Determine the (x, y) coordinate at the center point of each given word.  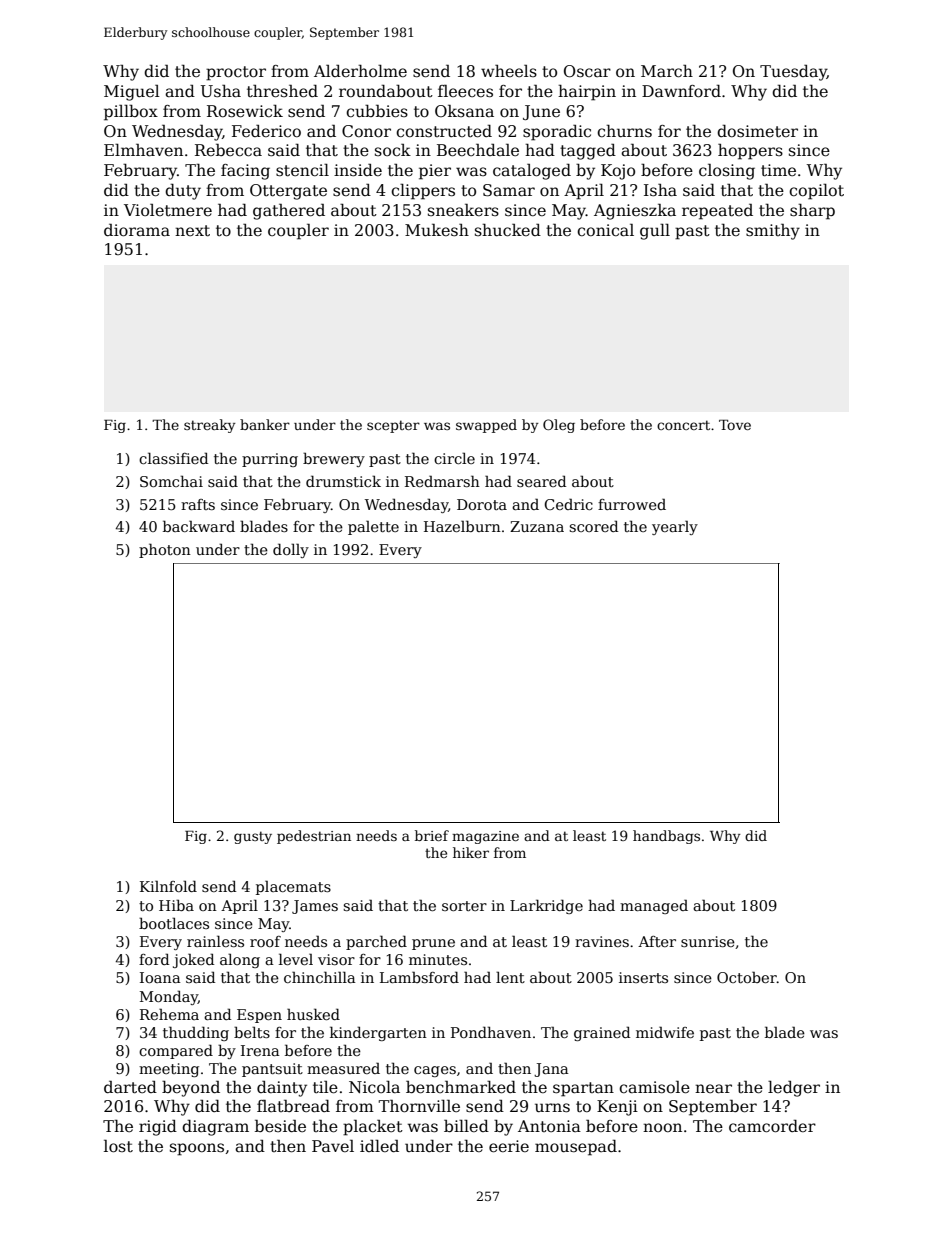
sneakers (463, 210)
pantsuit (272, 1070)
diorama (137, 230)
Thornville (419, 1106)
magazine (485, 837)
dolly (291, 550)
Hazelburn (462, 526)
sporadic (557, 132)
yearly (675, 527)
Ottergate (288, 192)
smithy (773, 231)
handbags (666, 837)
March (667, 71)
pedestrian (314, 837)
